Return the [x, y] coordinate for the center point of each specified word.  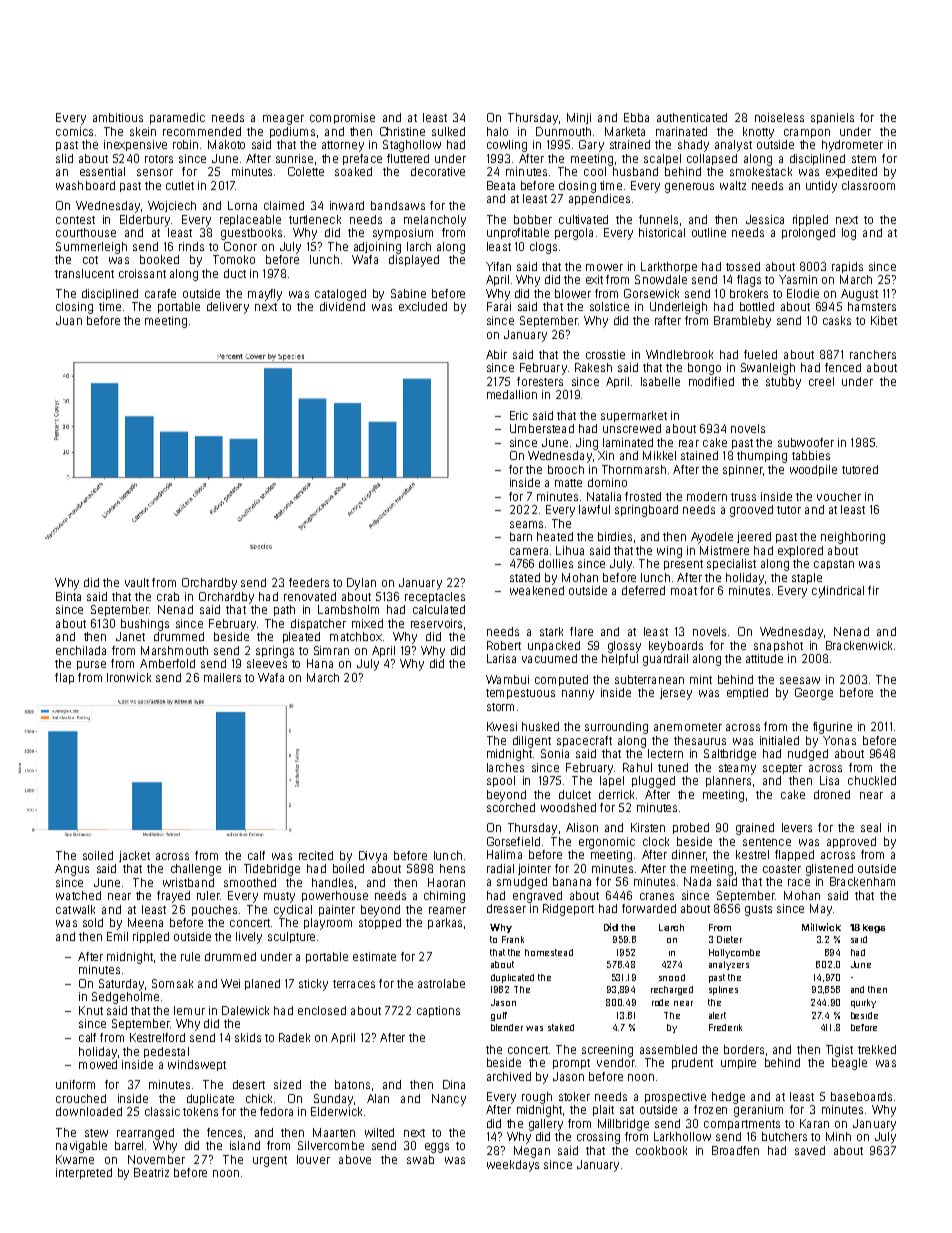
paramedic [177, 118]
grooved [751, 511]
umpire [738, 1063]
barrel [129, 1145]
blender [507, 1027]
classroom [868, 185]
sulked [448, 131]
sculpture [291, 937]
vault [137, 582]
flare [581, 631]
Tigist [839, 1051]
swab [420, 1159]
